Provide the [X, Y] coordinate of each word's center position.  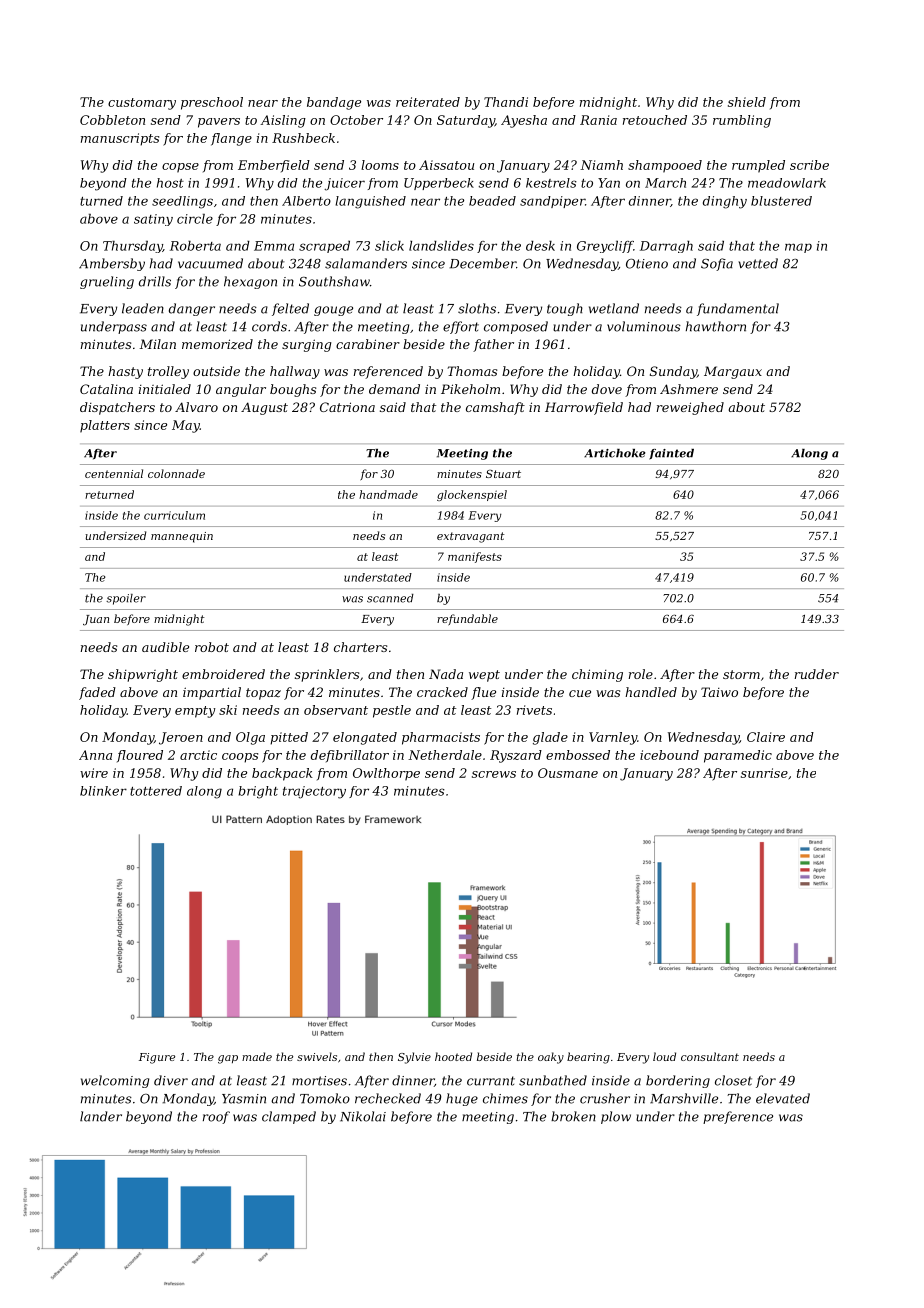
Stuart [503, 474]
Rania [598, 120]
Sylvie [414, 1058]
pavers [219, 123]
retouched [655, 120]
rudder [817, 674]
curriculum [174, 515]
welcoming [115, 1081]
